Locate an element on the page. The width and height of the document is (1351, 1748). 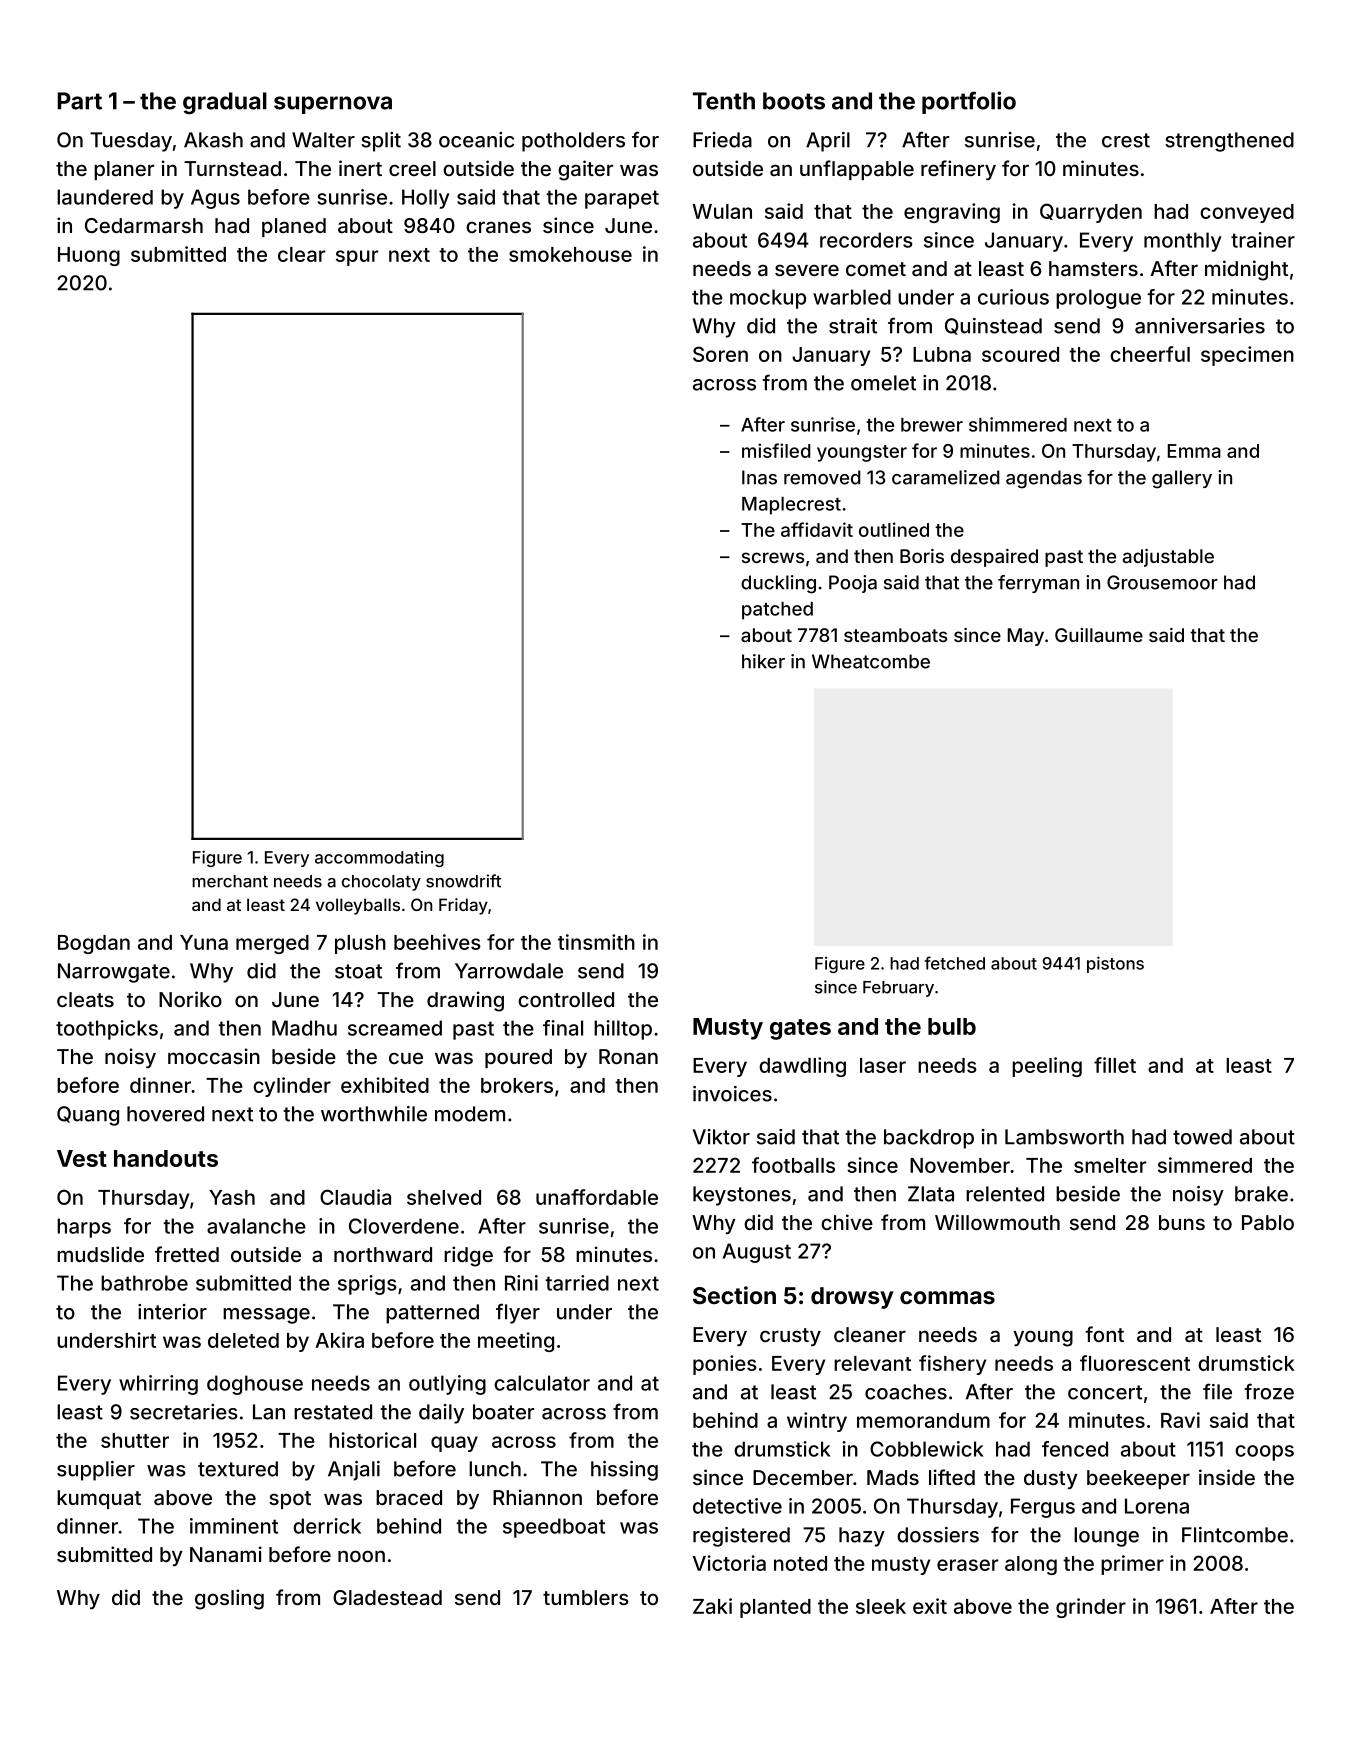
Yash is located at coordinates (232, 1197).
